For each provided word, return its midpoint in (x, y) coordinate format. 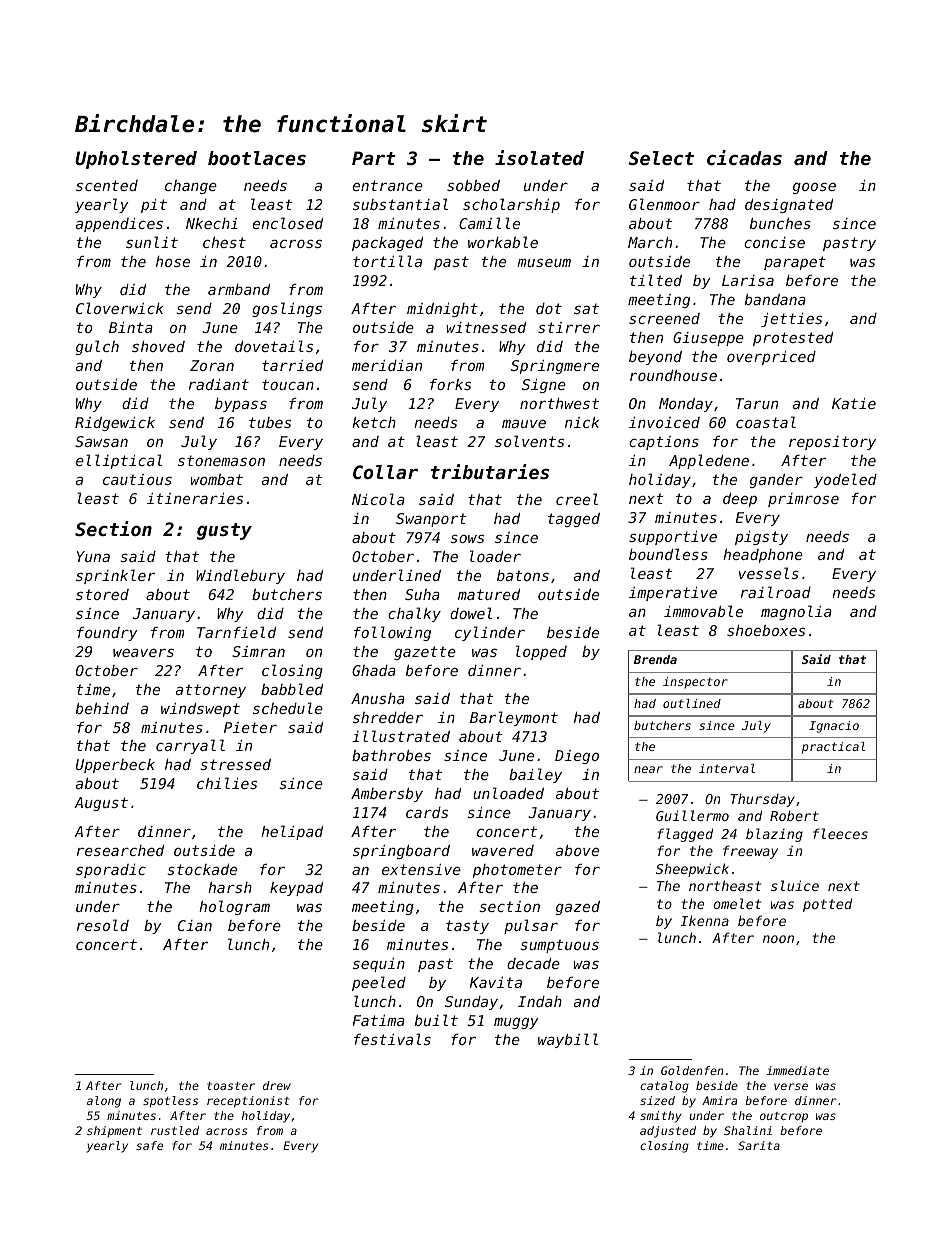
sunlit (152, 242)
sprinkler (115, 576)
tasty (467, 927)
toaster (231, 1086)
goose (814, 188)
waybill (568, 1040)
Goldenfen (692, 1070)
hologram (234, 907)
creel (577, 499)
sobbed (473, 185)
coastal (766, 422)
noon (778, 939)
